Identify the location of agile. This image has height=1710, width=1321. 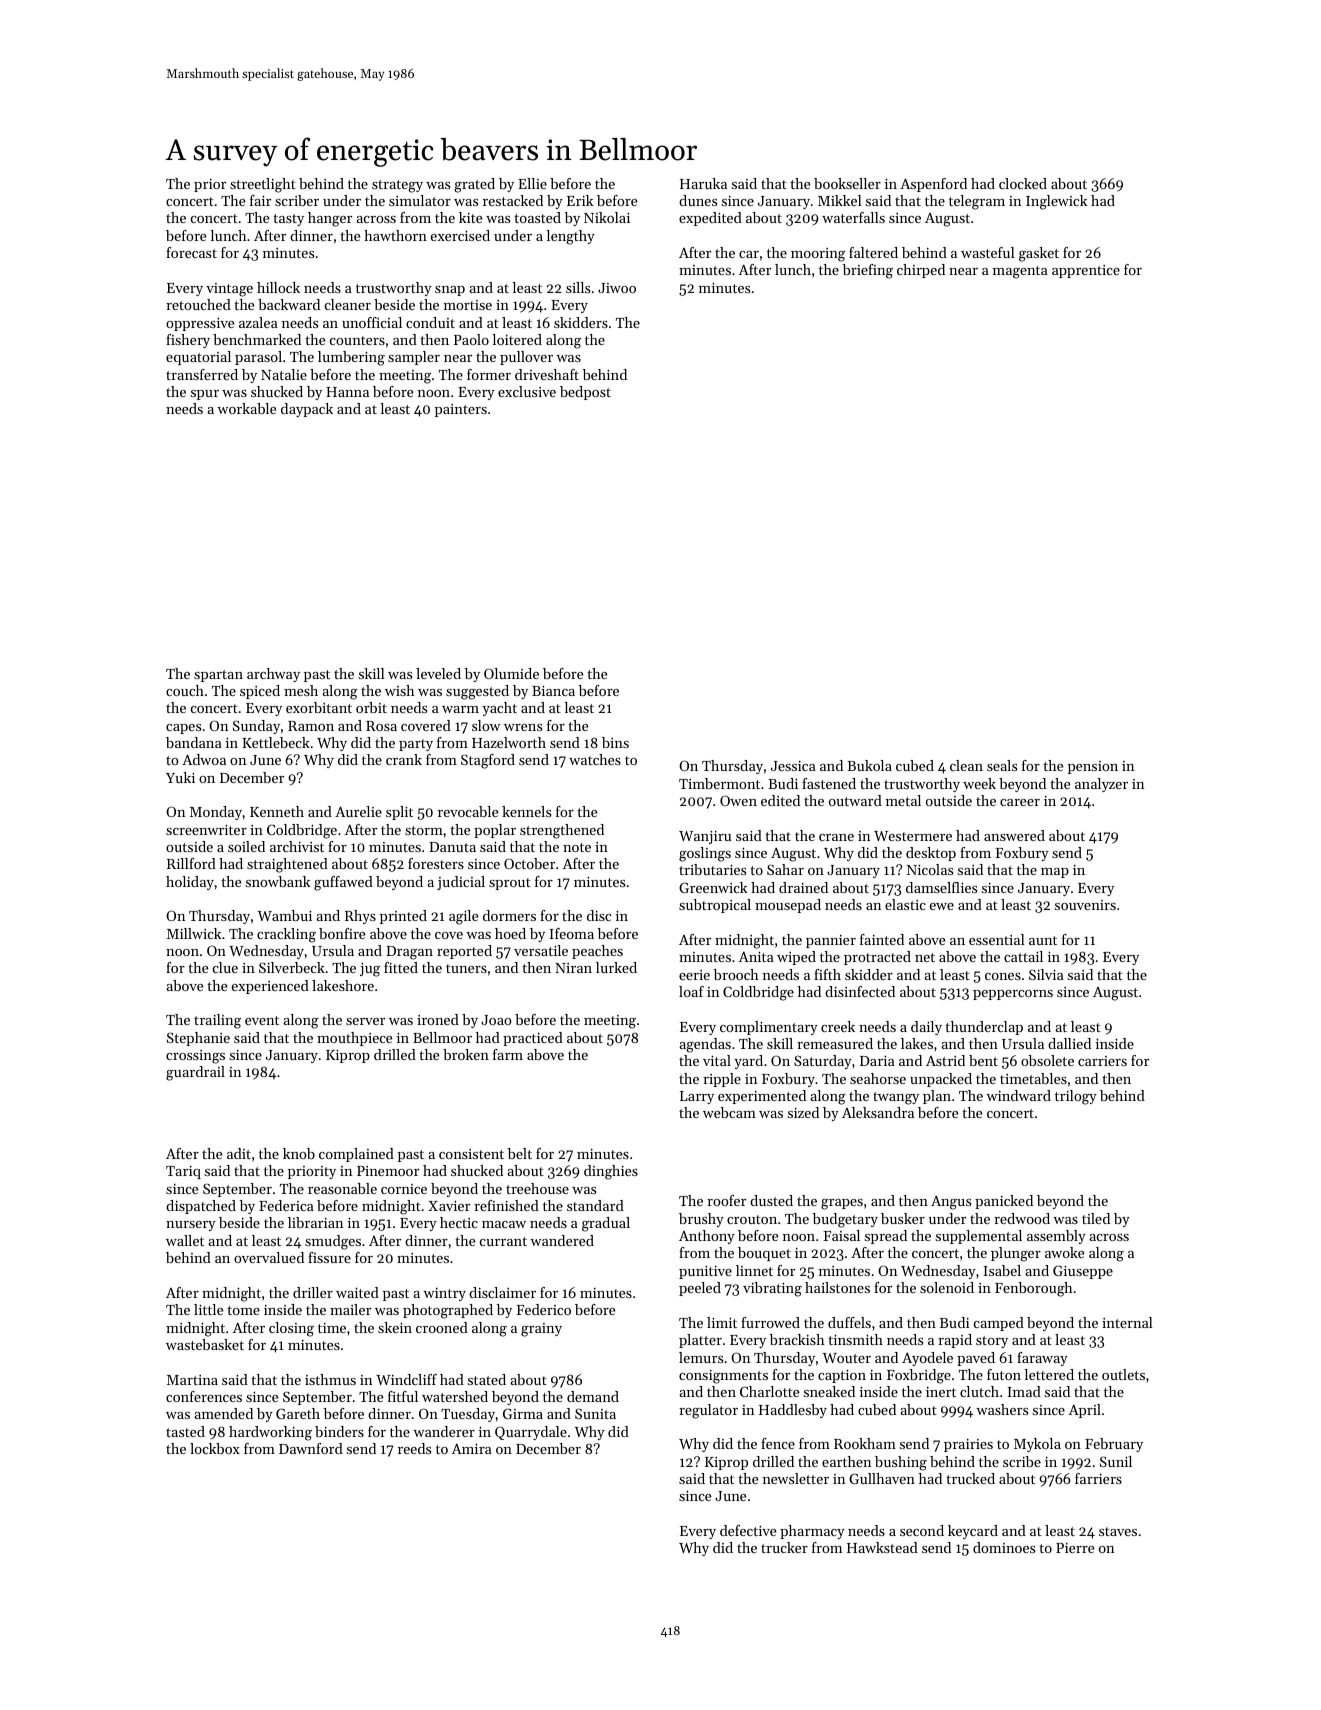
(463, 917).
